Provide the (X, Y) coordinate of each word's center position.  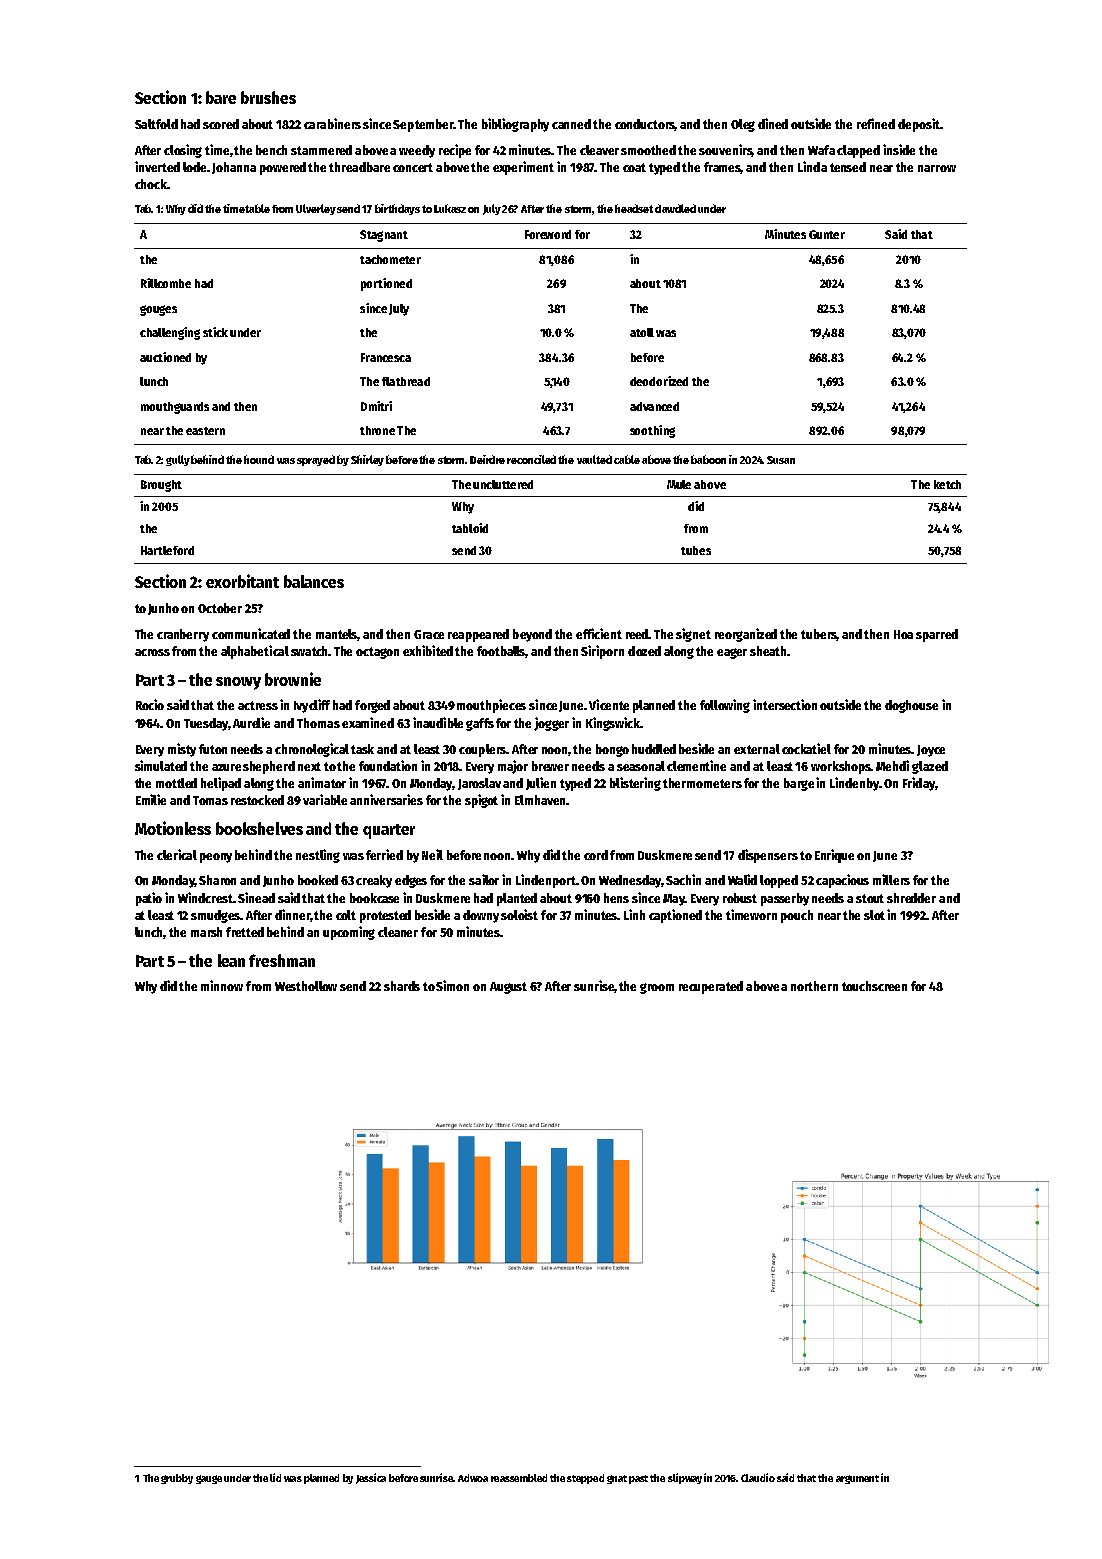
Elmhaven (540, 800)
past (638, 1479)
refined (876, 123)
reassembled (519, 1478)
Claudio (758, 1477)
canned (571, 124)
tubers (819, 635)
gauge (209, 1479)
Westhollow (306, 986)
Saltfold (156, 124)
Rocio (150, 704)
